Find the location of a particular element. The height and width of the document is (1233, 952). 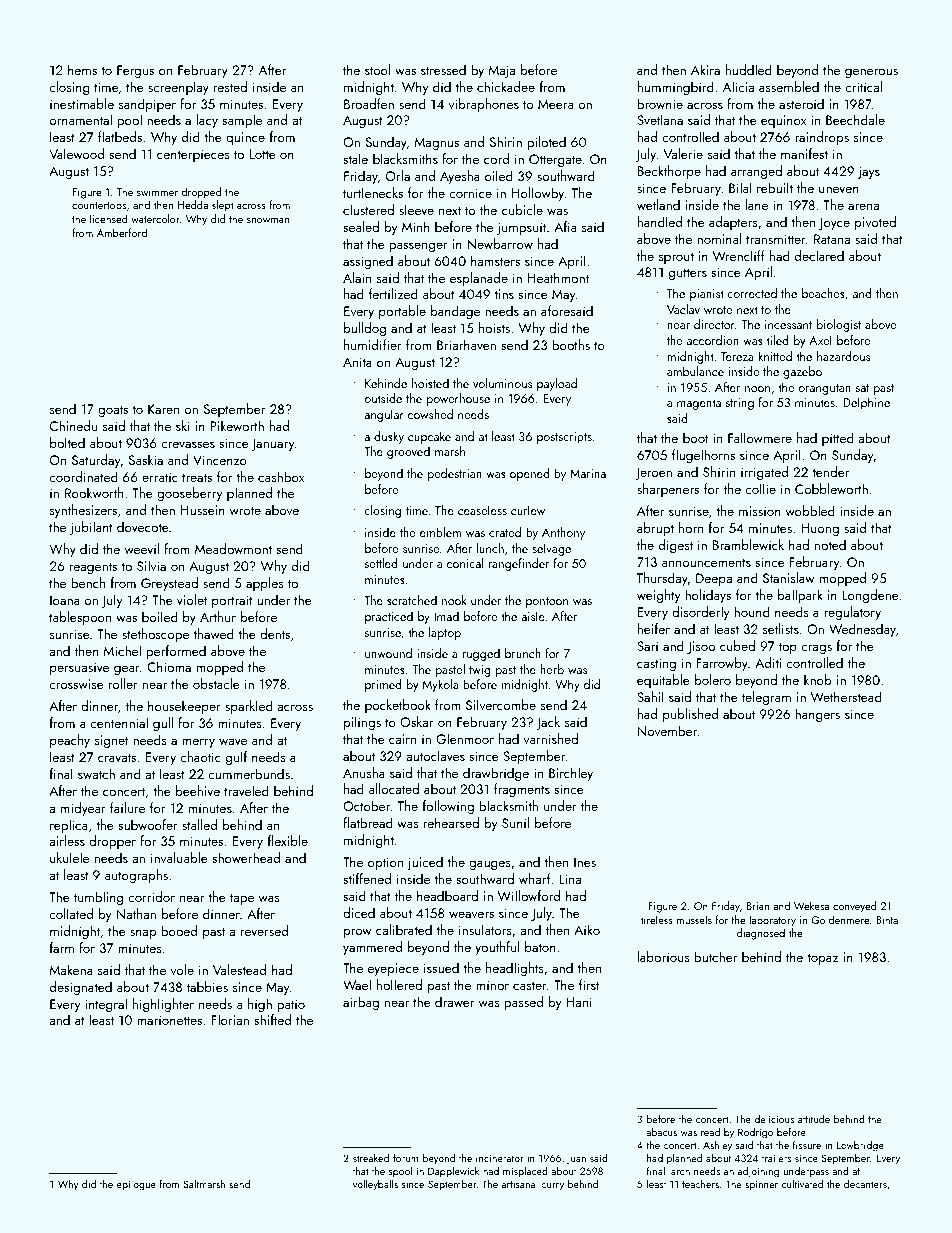

rangefinder is located at coordinates (518, 564).
